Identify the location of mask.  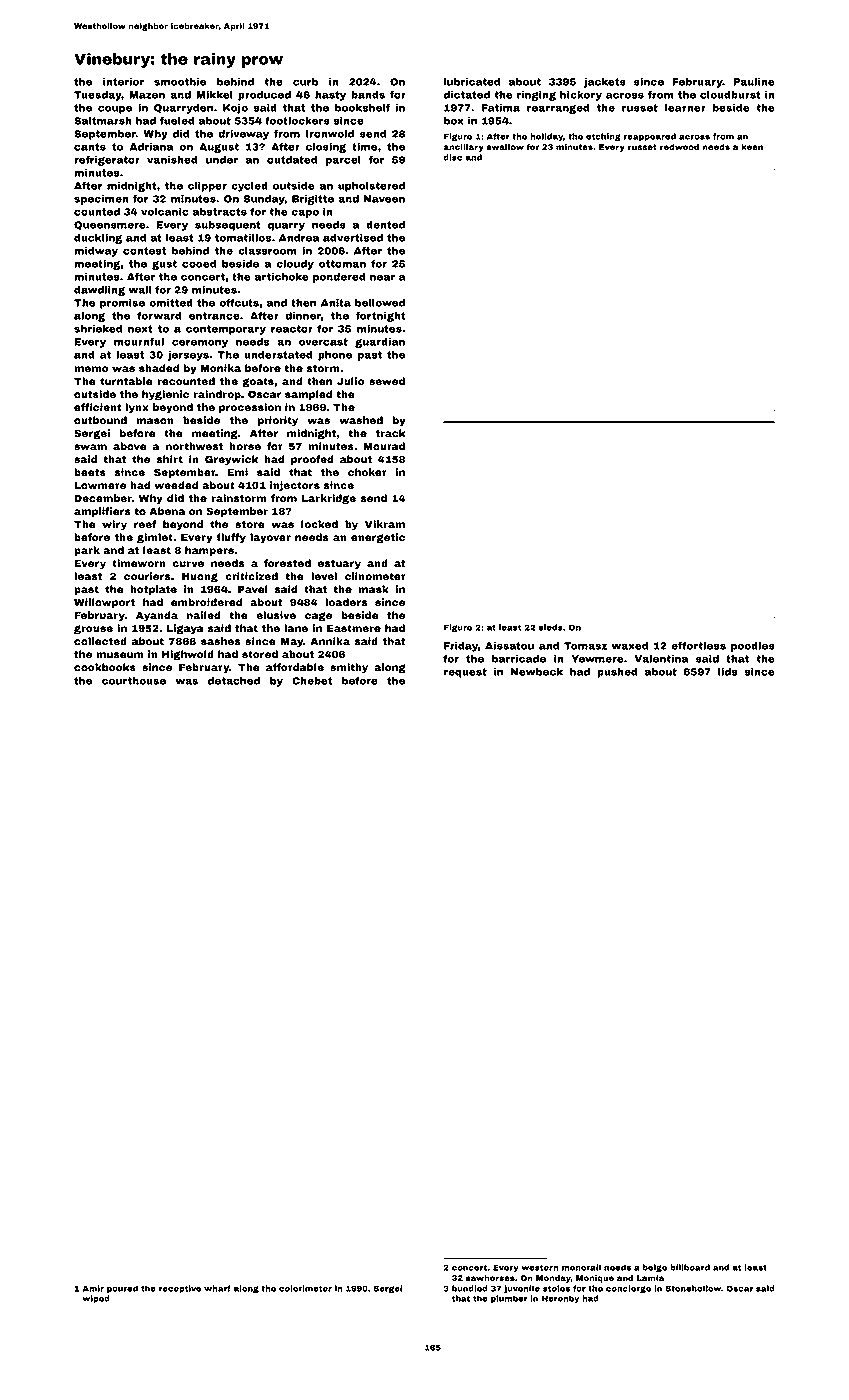
(374, 589).
